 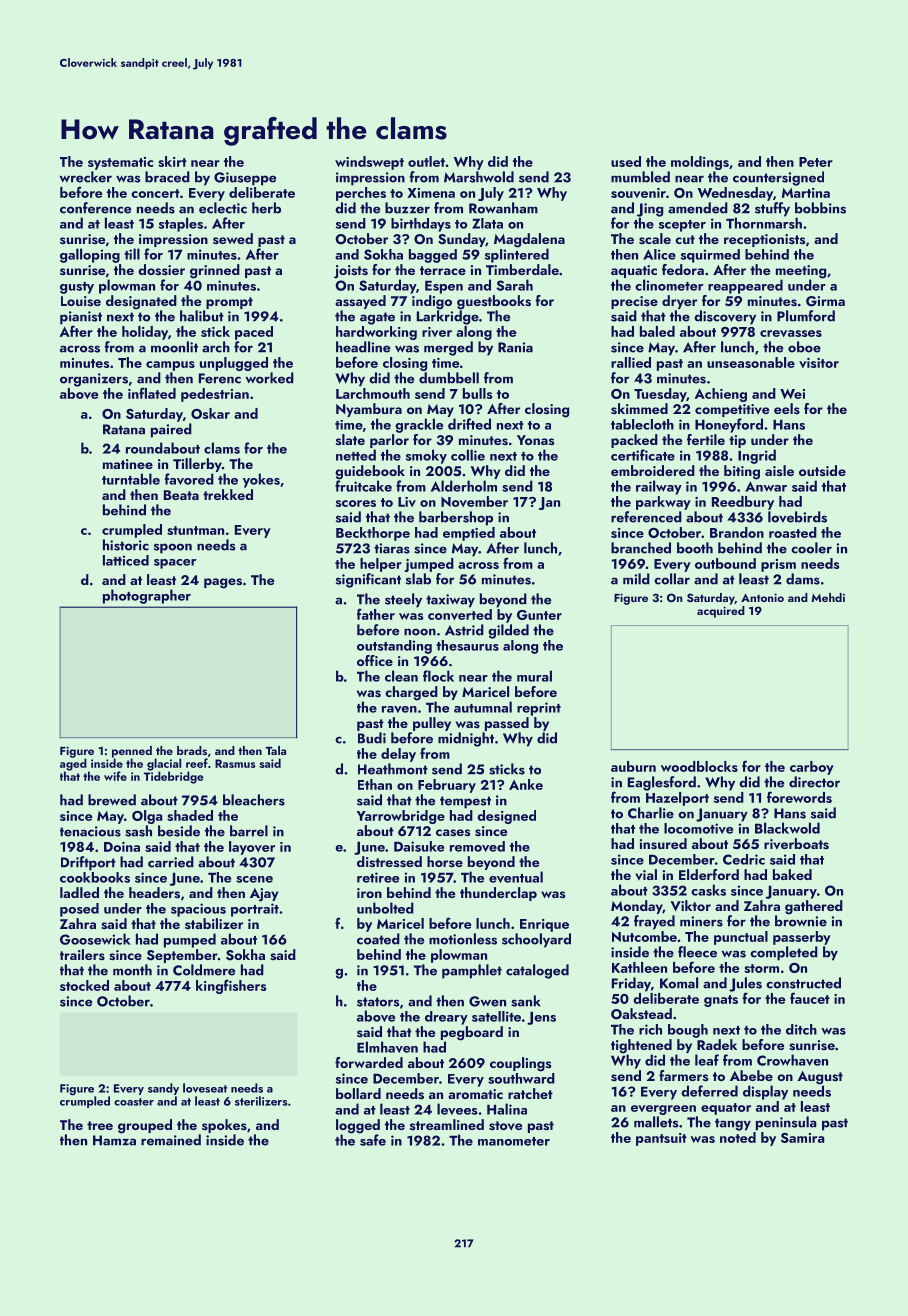 I want to click on headline, so click(x=363, y=347).
